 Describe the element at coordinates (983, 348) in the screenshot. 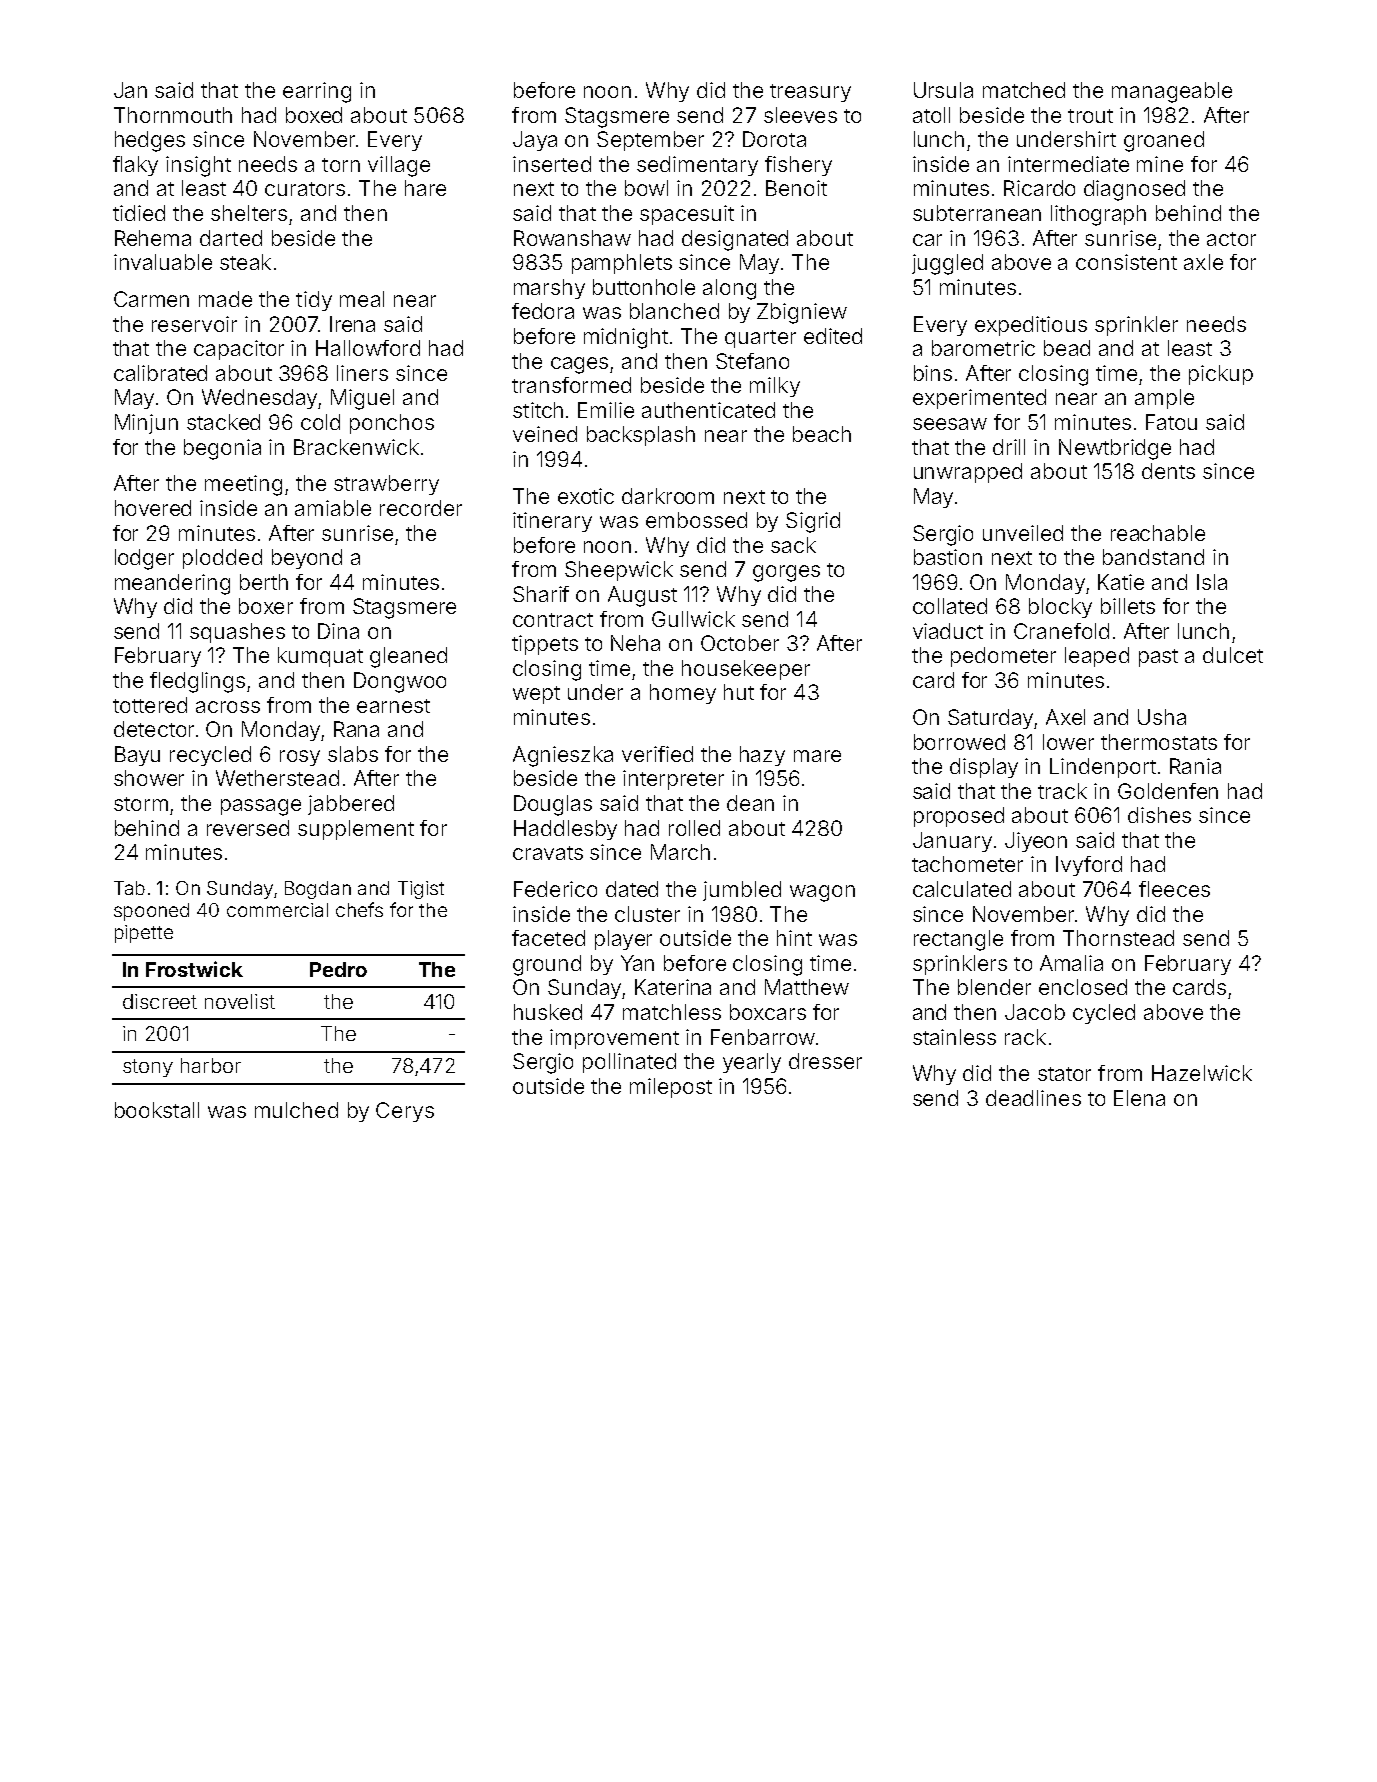

I see `barometric` at that location.
